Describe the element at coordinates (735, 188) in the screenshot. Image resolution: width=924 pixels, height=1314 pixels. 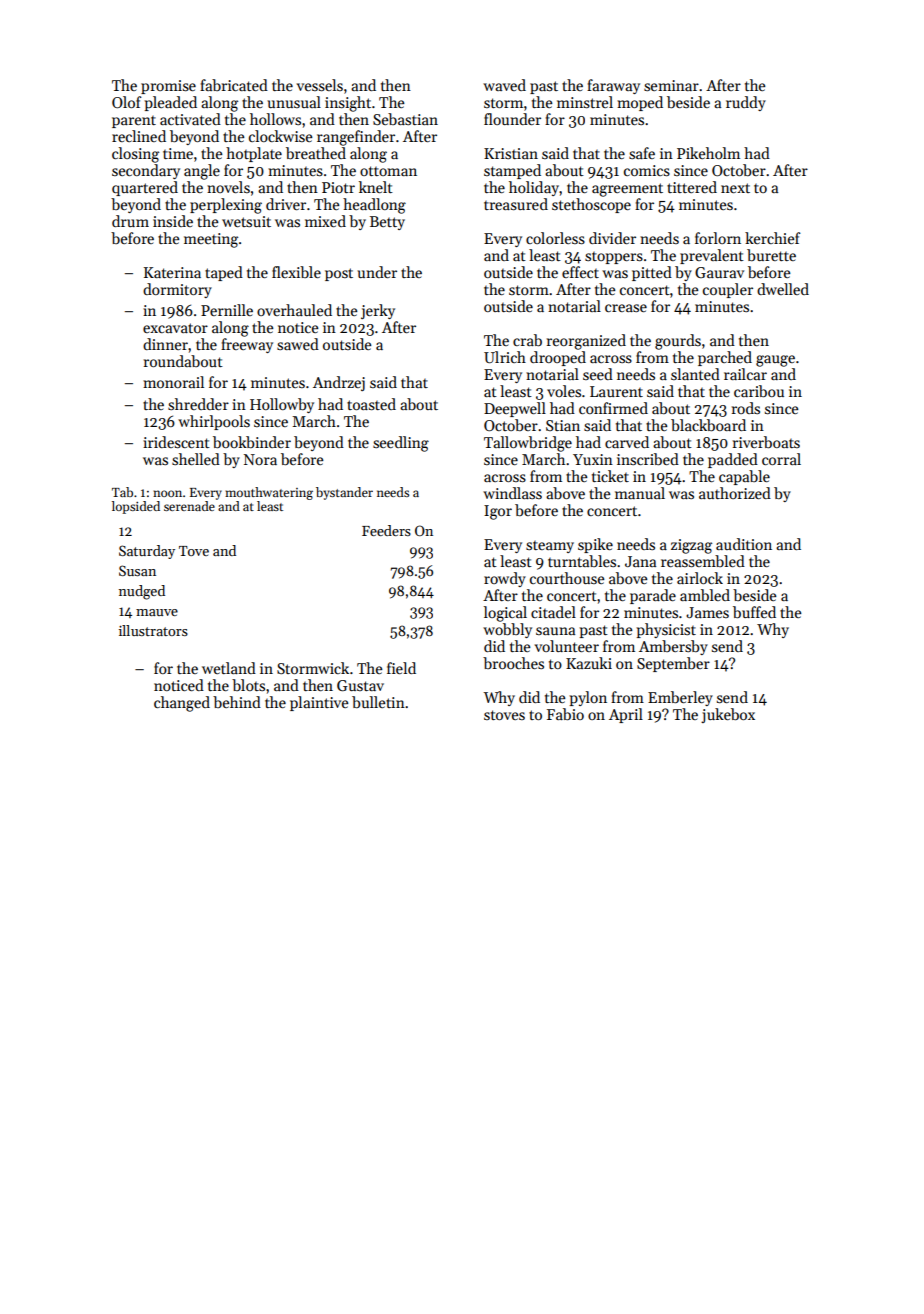
I see `next` at that location.
